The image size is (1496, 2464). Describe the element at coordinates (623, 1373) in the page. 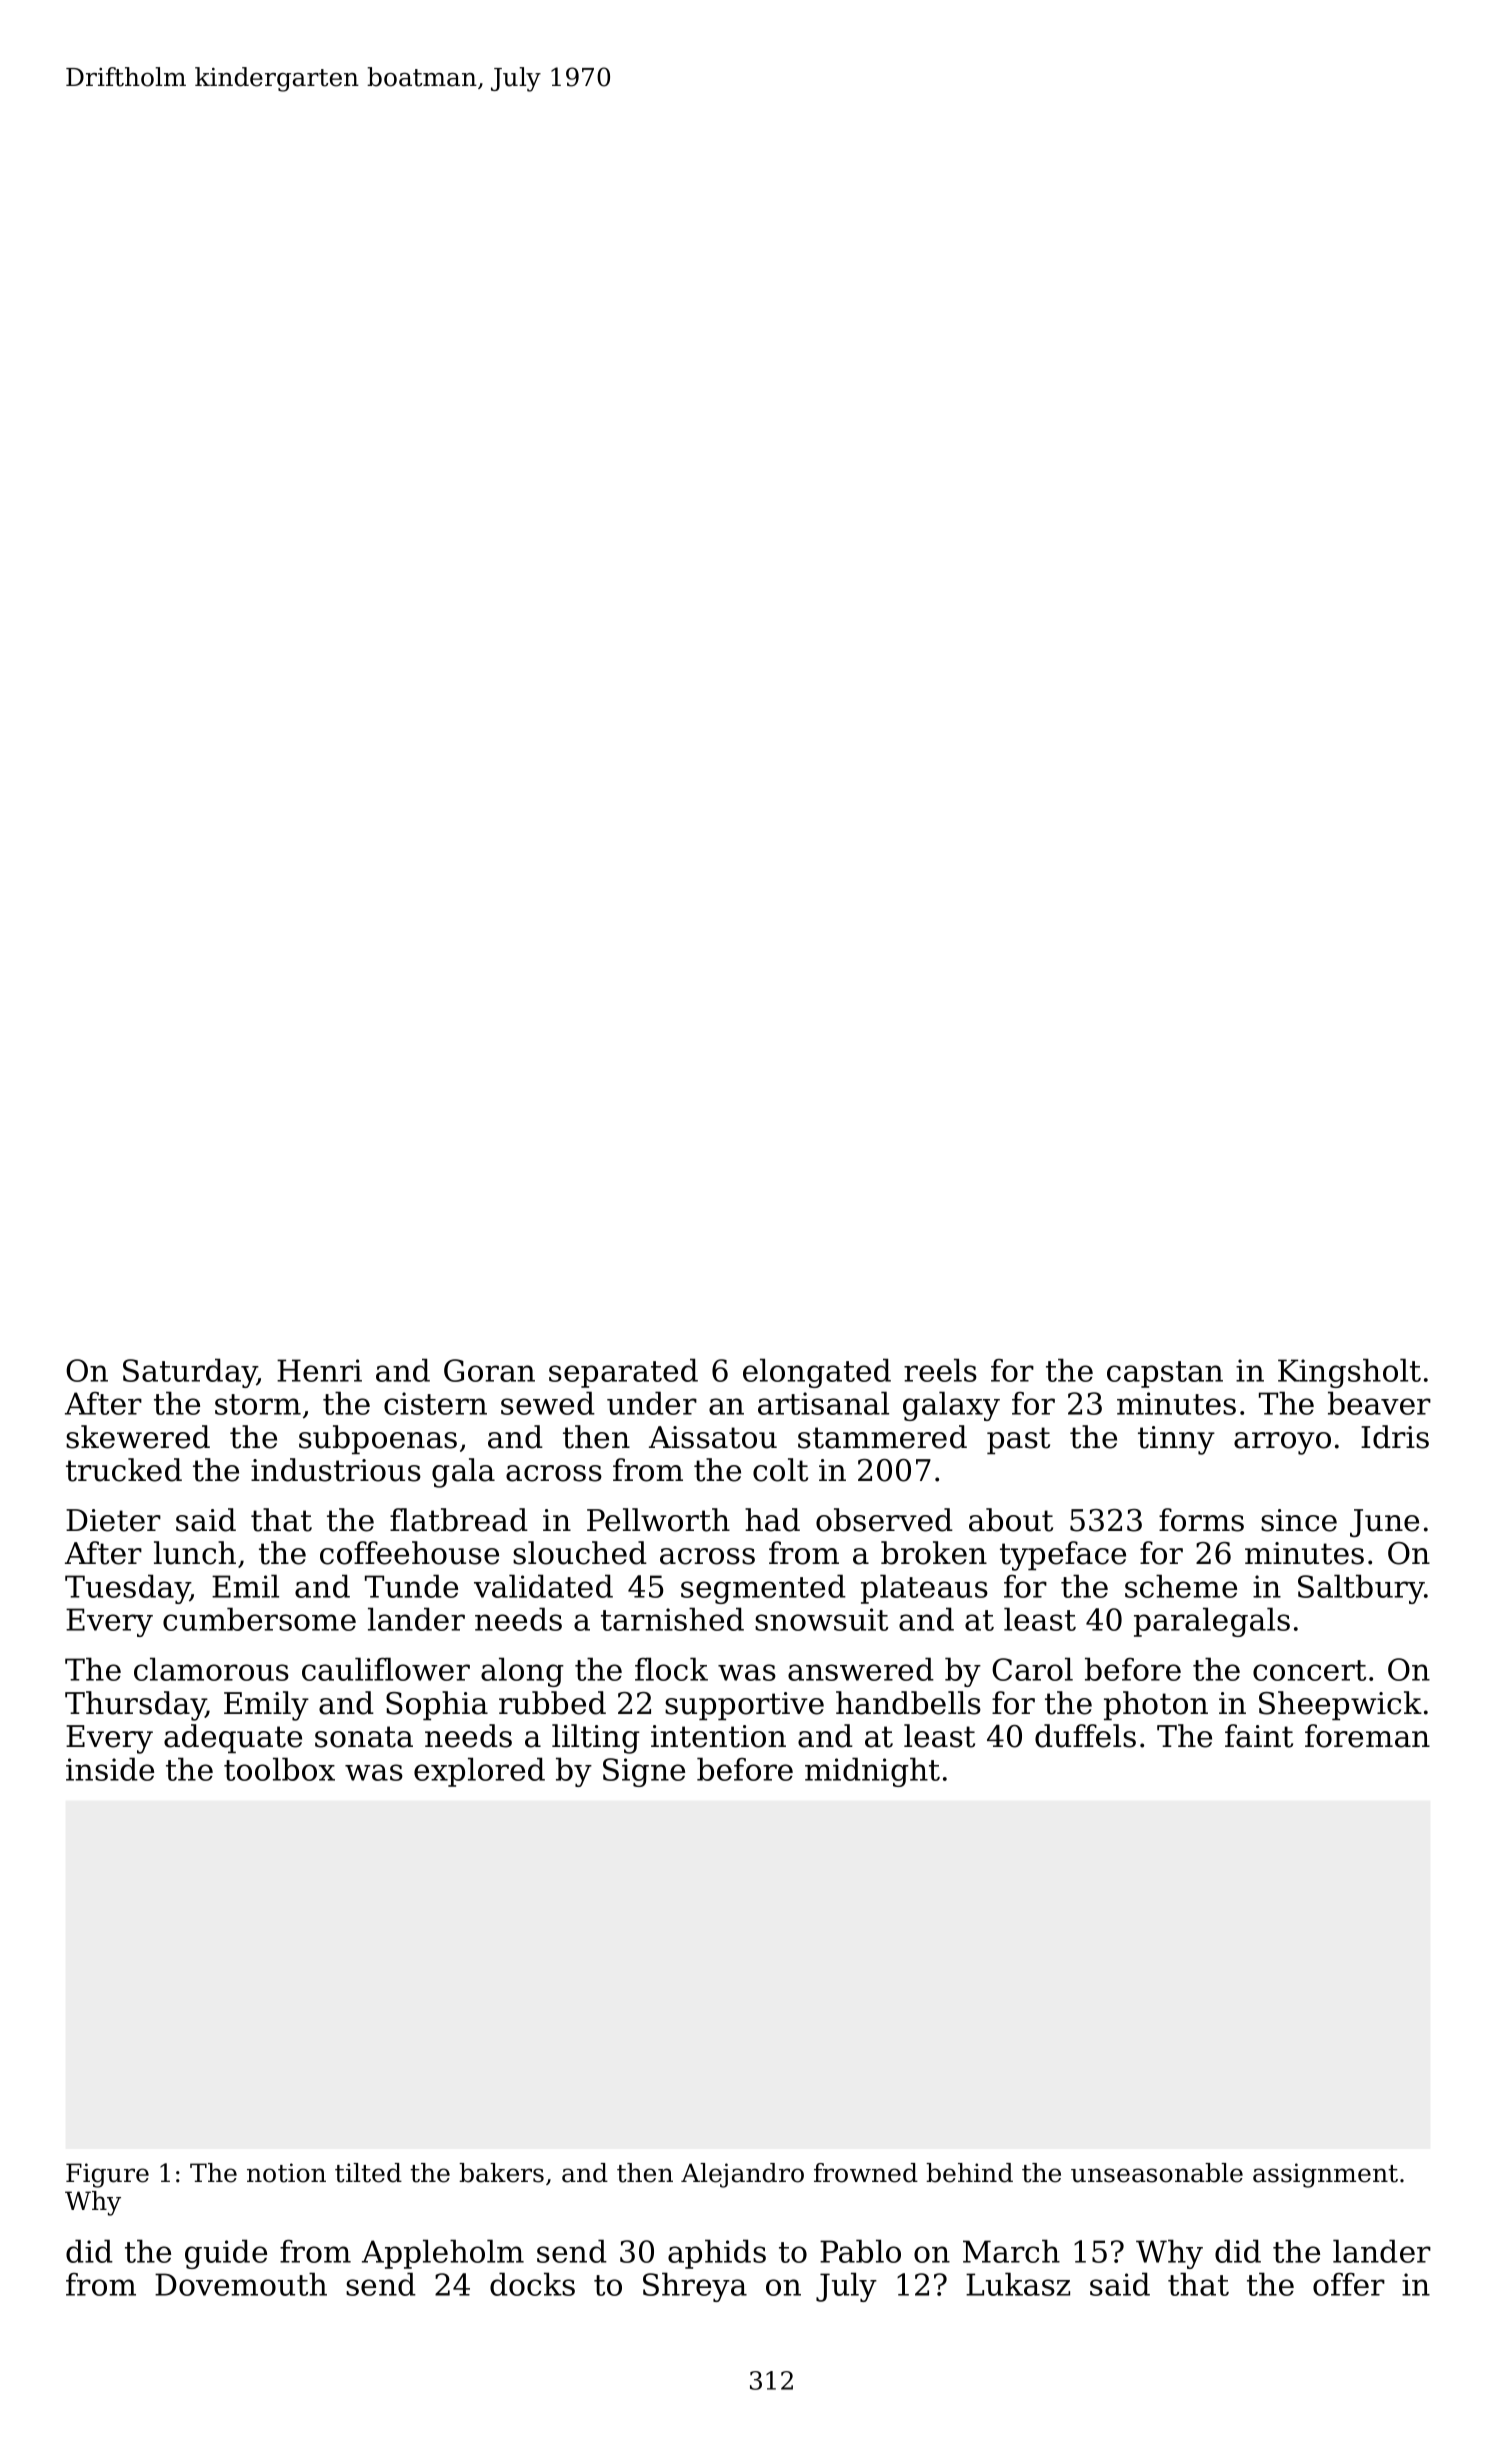

I see `separated` at that location.
